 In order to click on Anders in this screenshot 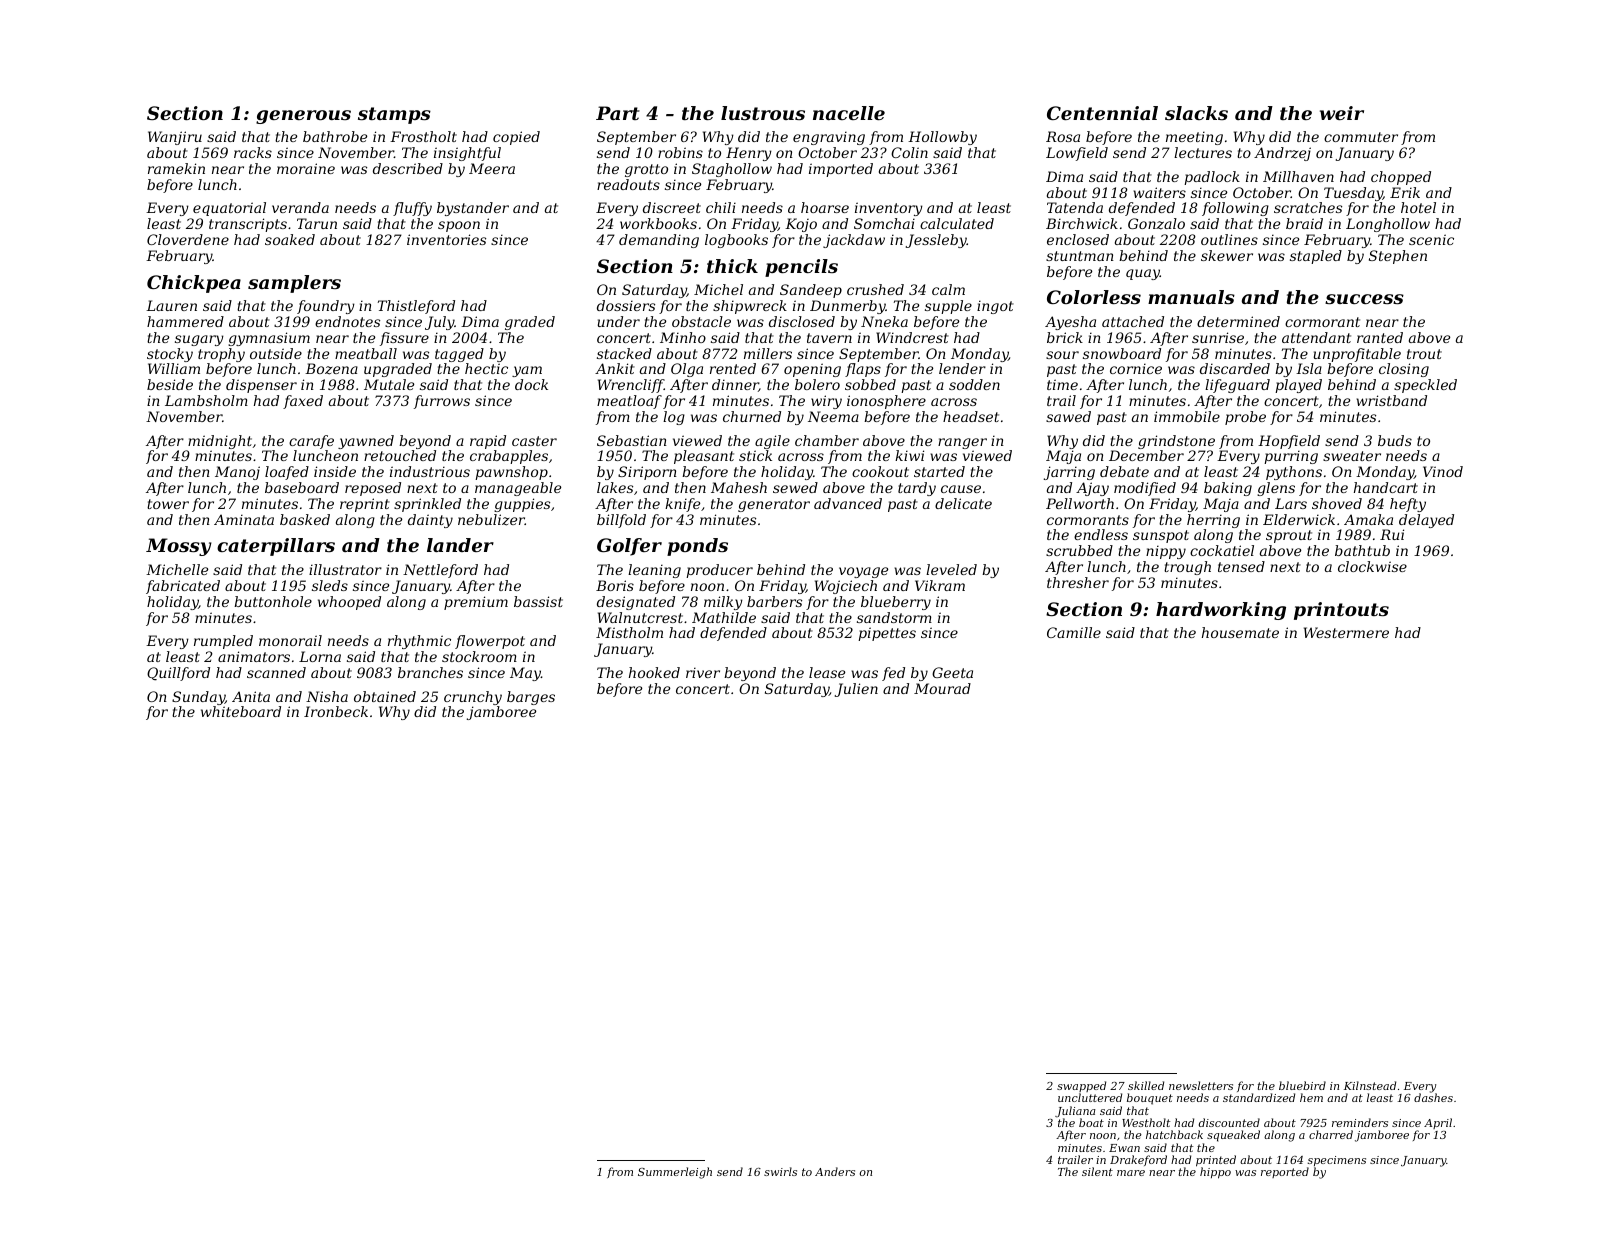, I will do `click(835, 1171)`.
